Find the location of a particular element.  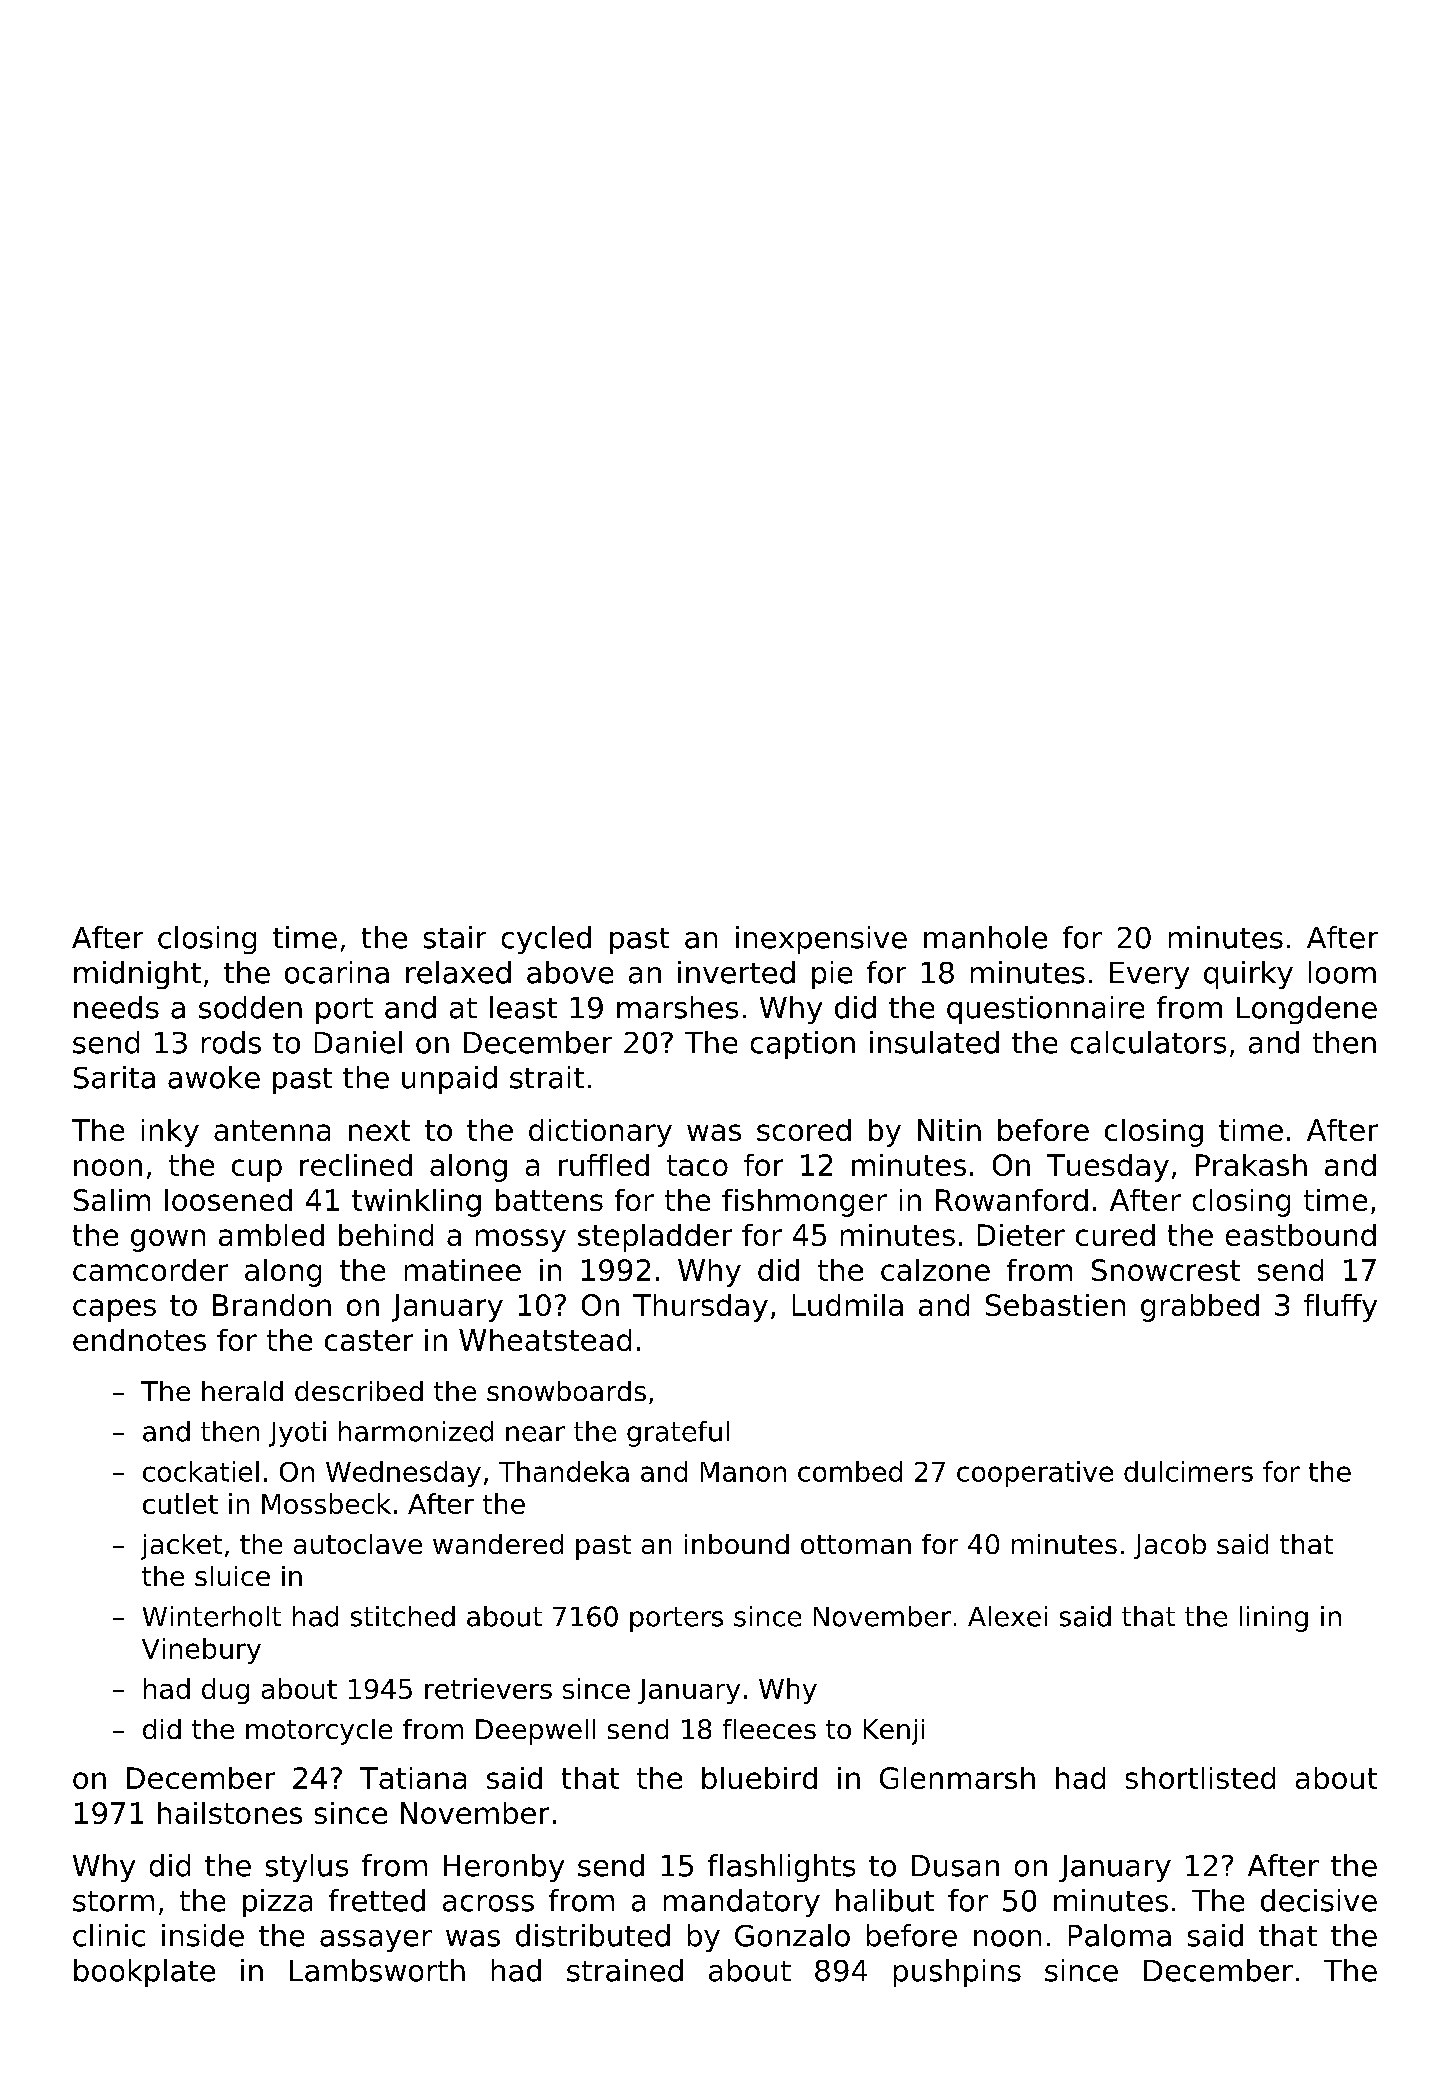

stair is located at coordinates (455, 937).
